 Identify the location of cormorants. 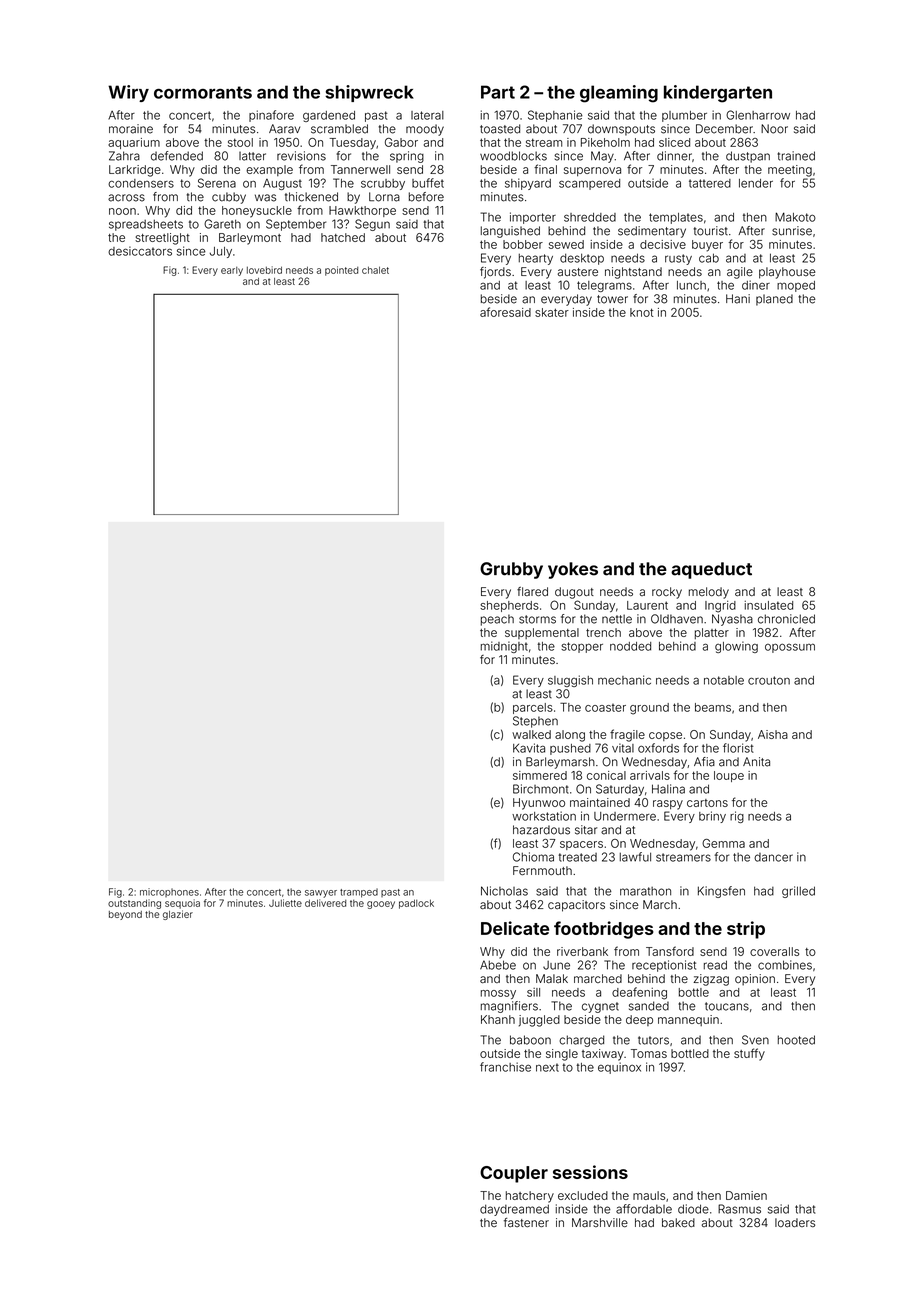
(203, 92).
